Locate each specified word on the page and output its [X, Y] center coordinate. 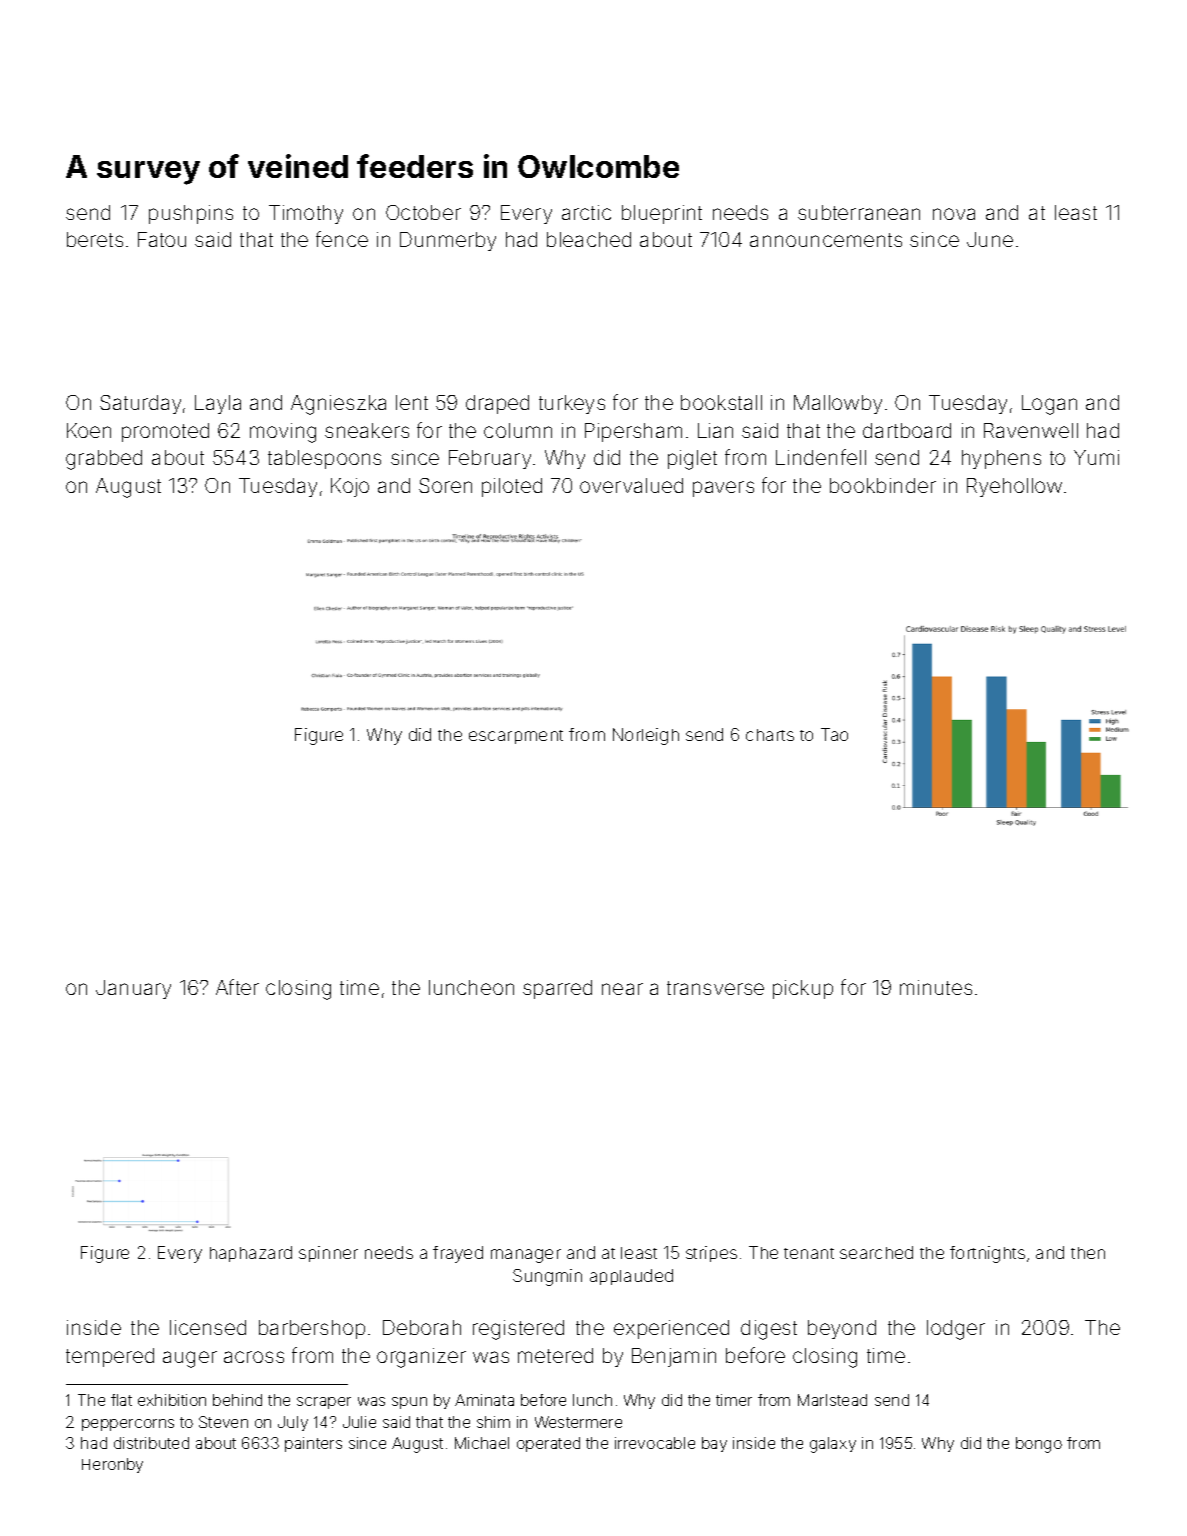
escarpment [516, 737]
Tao [834, 734]
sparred [557, 989]
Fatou [162, 239]
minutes [936, 987]
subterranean [859, 212]
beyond [842, 1329]
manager [526, 1256]
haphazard [251, 1254]
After [237, 987]
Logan [1049, 405]
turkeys [572, 404]
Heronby [112, 1465]
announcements [826, 240]
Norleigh [646, 736]
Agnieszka [338, 405]
